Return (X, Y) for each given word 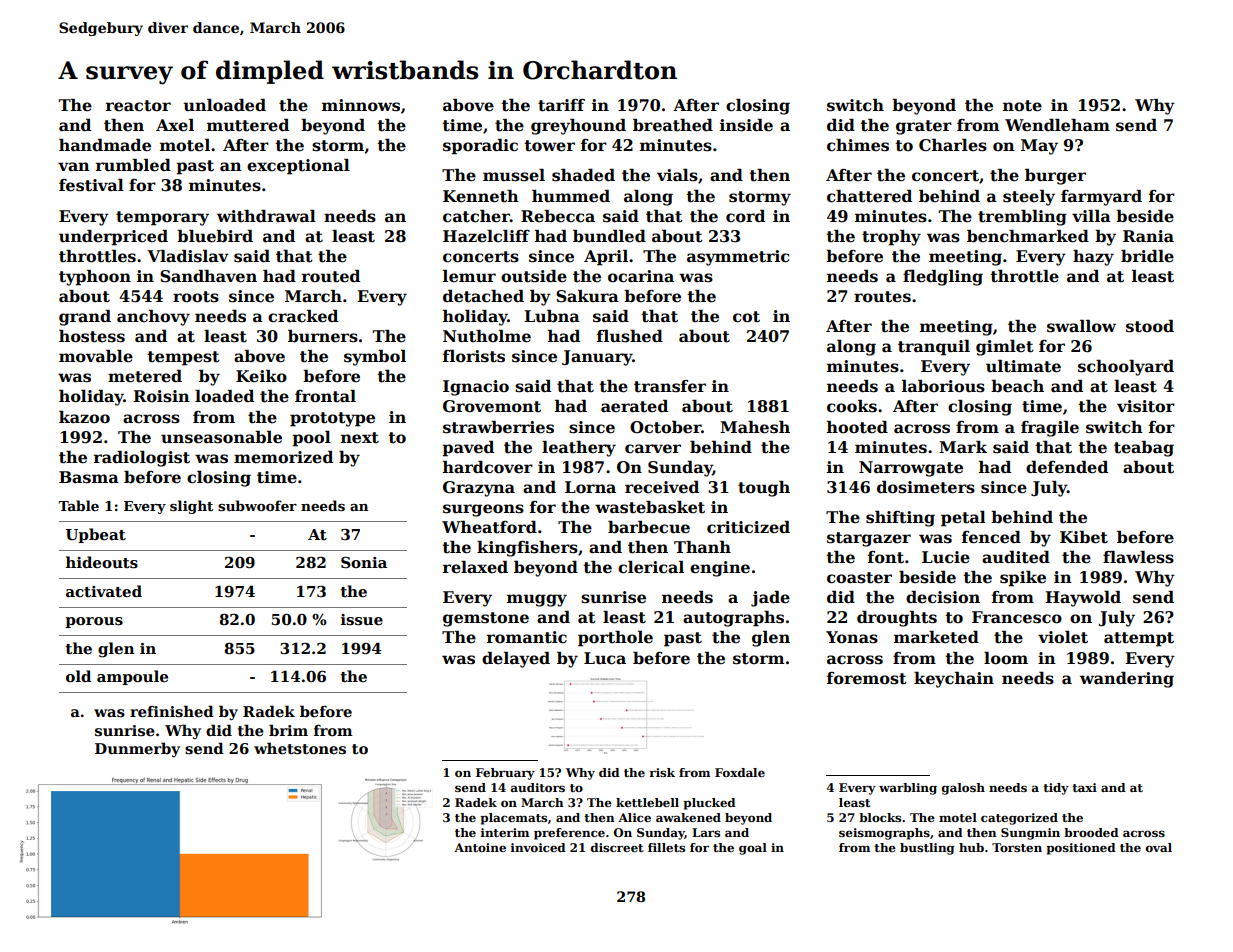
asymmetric (738, 258)
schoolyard (1126, 368)
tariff (561, 105)
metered (145, 376)
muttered (248, 125)
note (1022, 106)
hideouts (102, 562)
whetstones (300, 748)
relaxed (475, 567)
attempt (1139, 639)
